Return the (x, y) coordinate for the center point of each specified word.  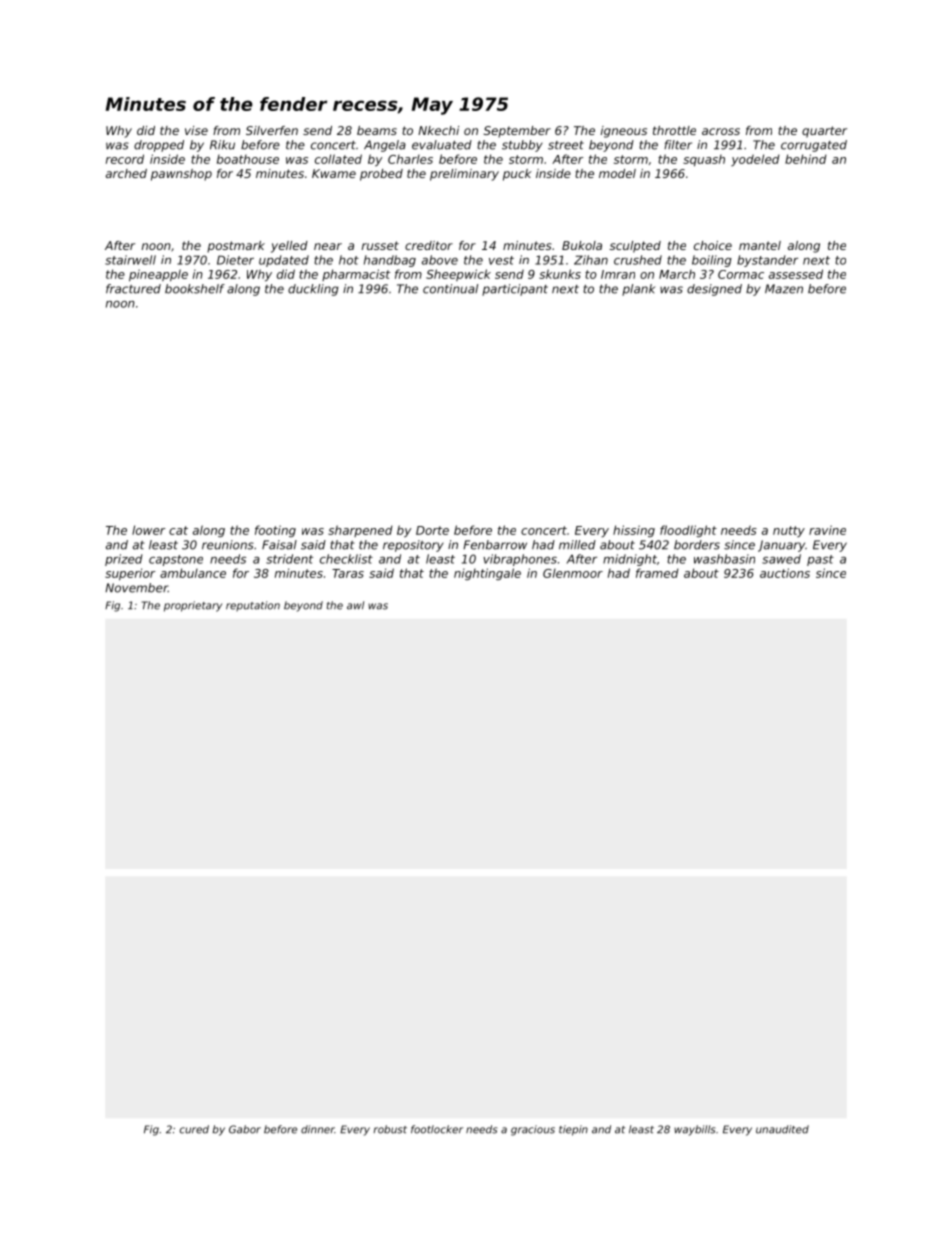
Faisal (279, 545)
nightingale (487, 574)
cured (194, 1129)
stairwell (130, 260)
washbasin (724, 559)
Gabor (245, 1129)
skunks (560, 274)
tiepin (573, 1130)
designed (714, 290)
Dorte (432, 530)
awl (355, 605)
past (820, 560)
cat (178, 530)
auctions (785, 573)
